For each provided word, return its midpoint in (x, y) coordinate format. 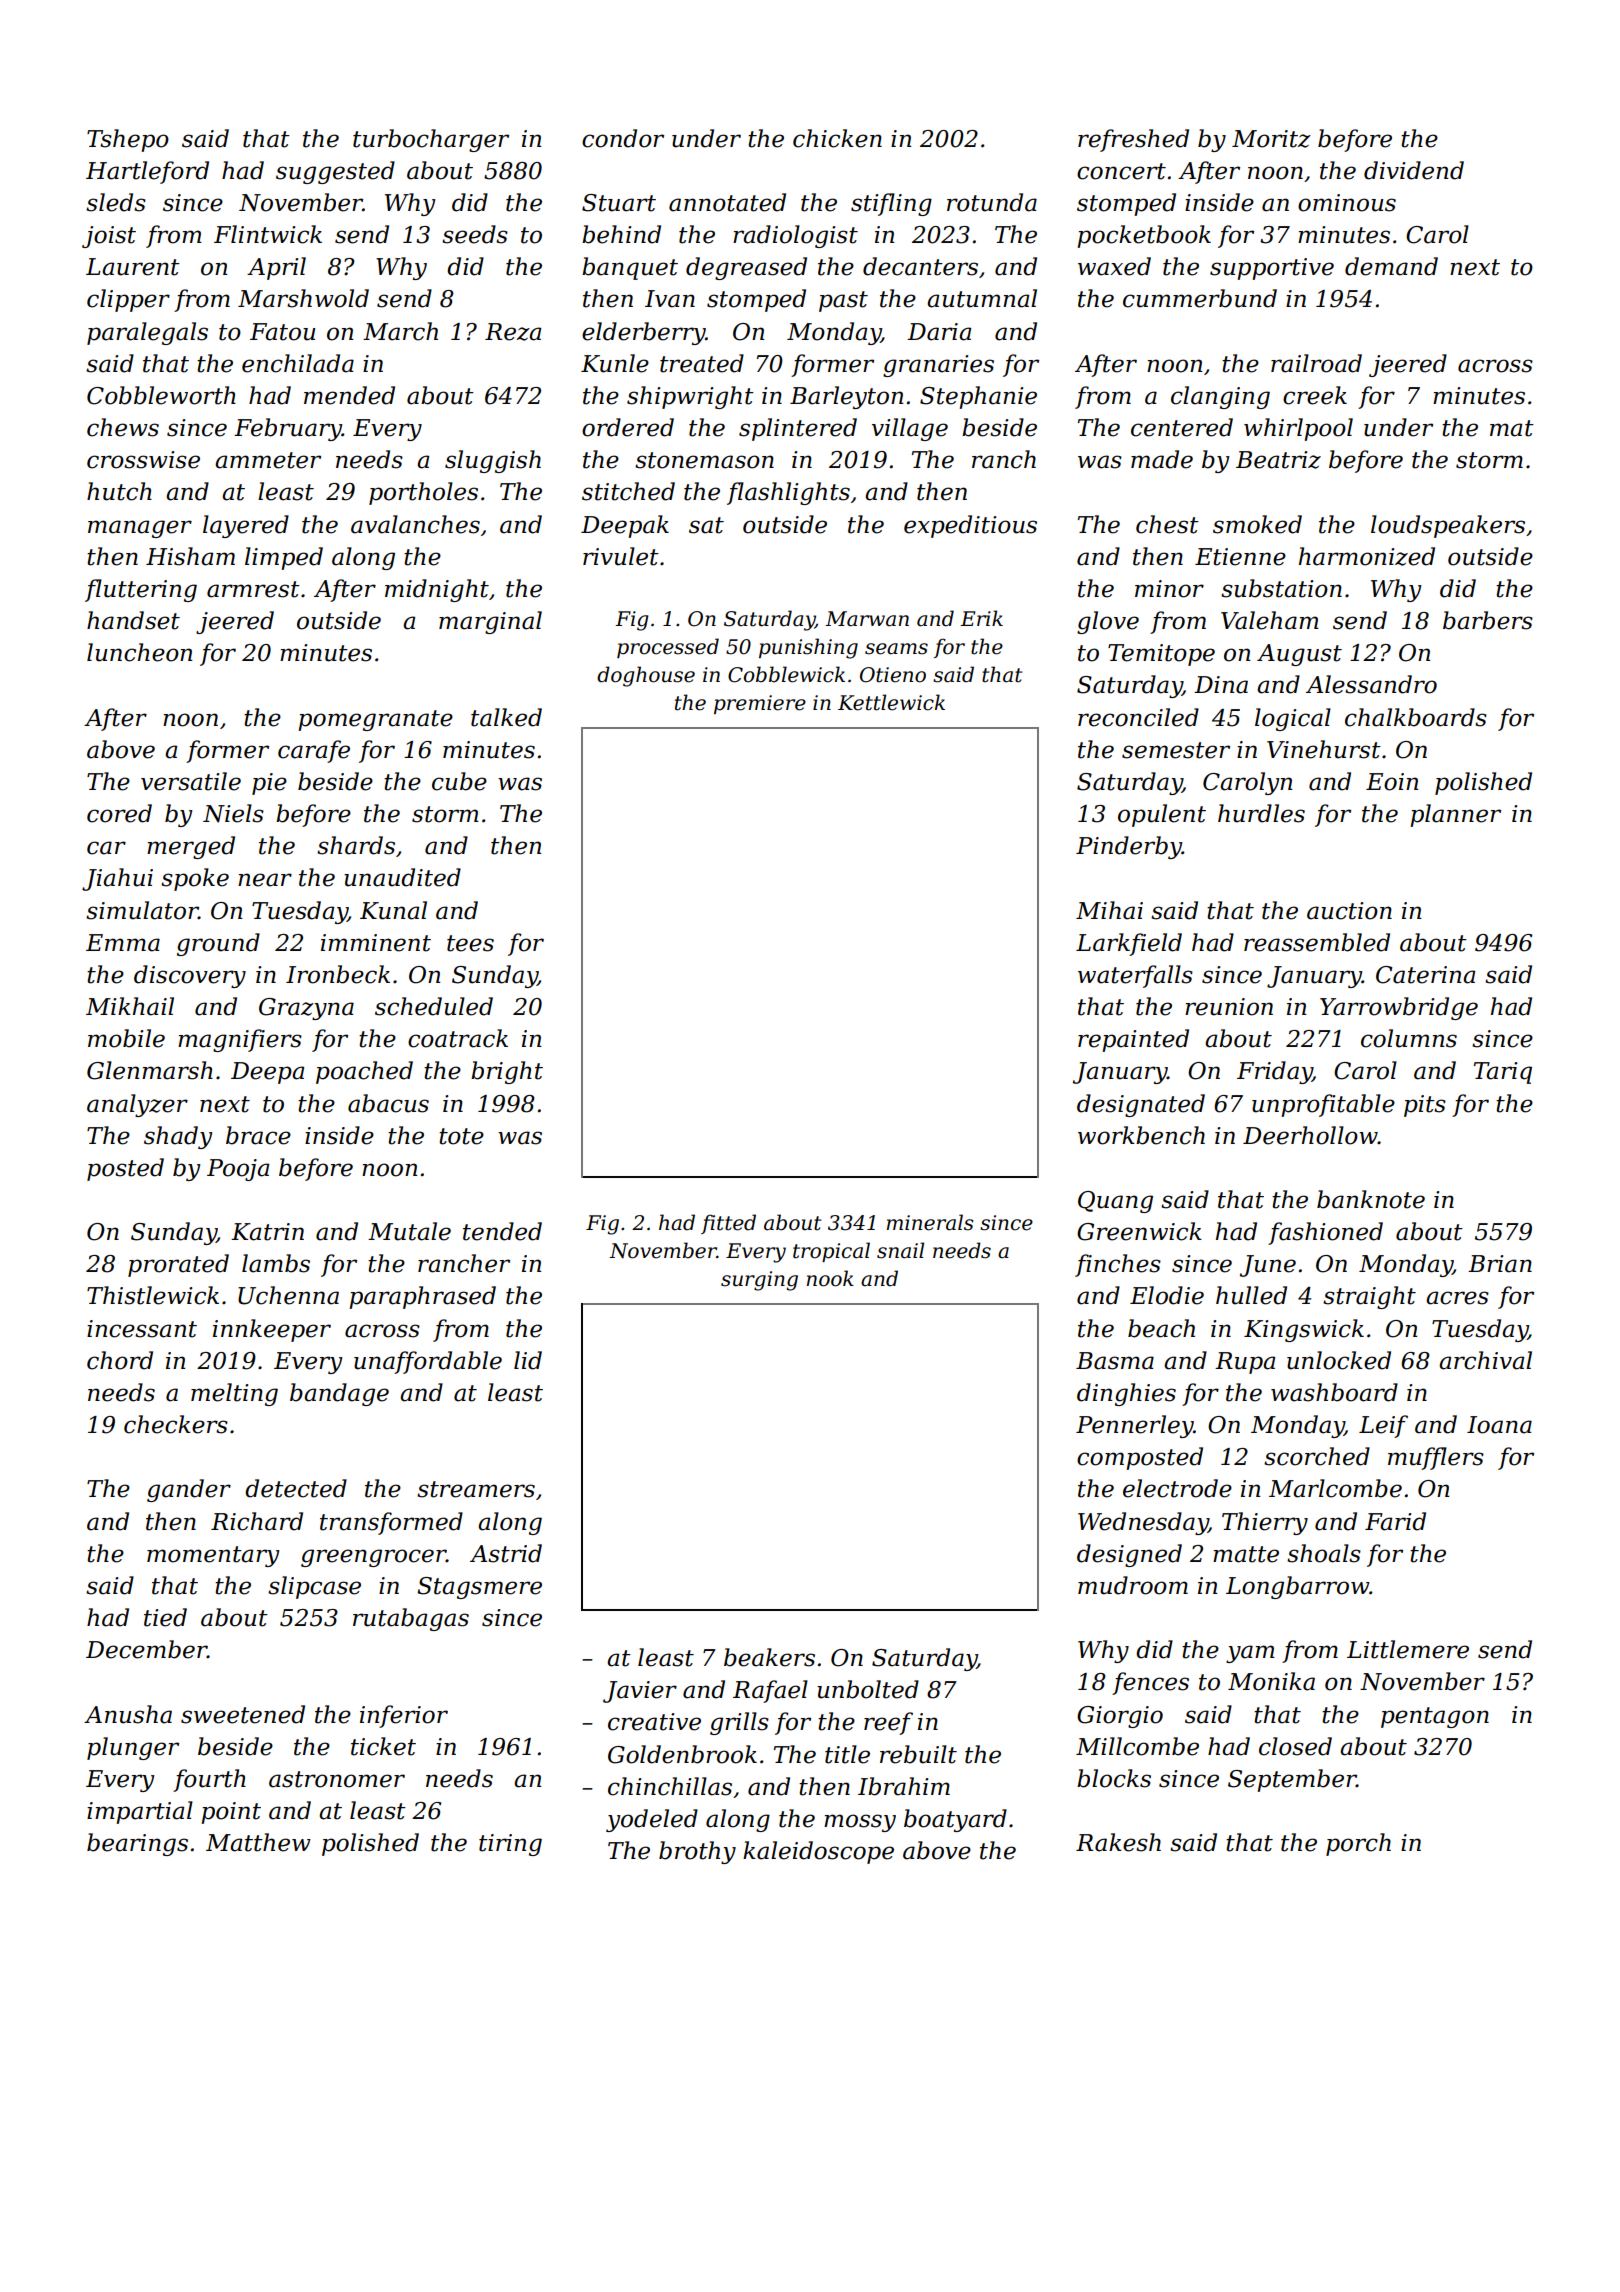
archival (1485, 1360)
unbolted (868, 1689)
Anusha (128, 1714)
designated (1141, 1105)
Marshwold (303, 298)
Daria (939, 332)
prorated (178, 1265)
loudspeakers (1448, 526)
